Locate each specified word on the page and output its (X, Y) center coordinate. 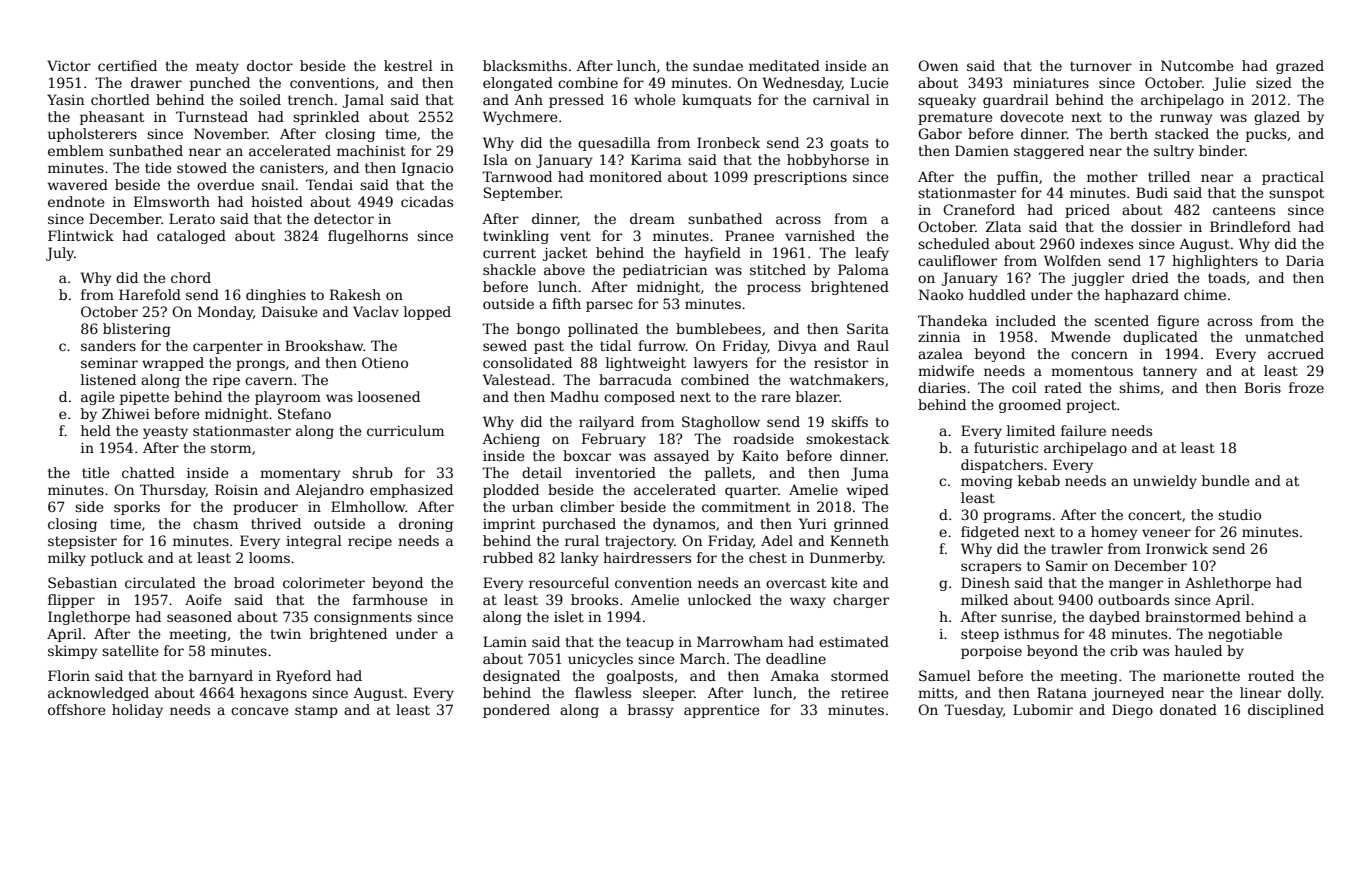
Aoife (203, 599)
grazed (1300, 67)
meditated (784, 65)
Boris (1263, 387)
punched (220, 84)
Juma (870, 474)
